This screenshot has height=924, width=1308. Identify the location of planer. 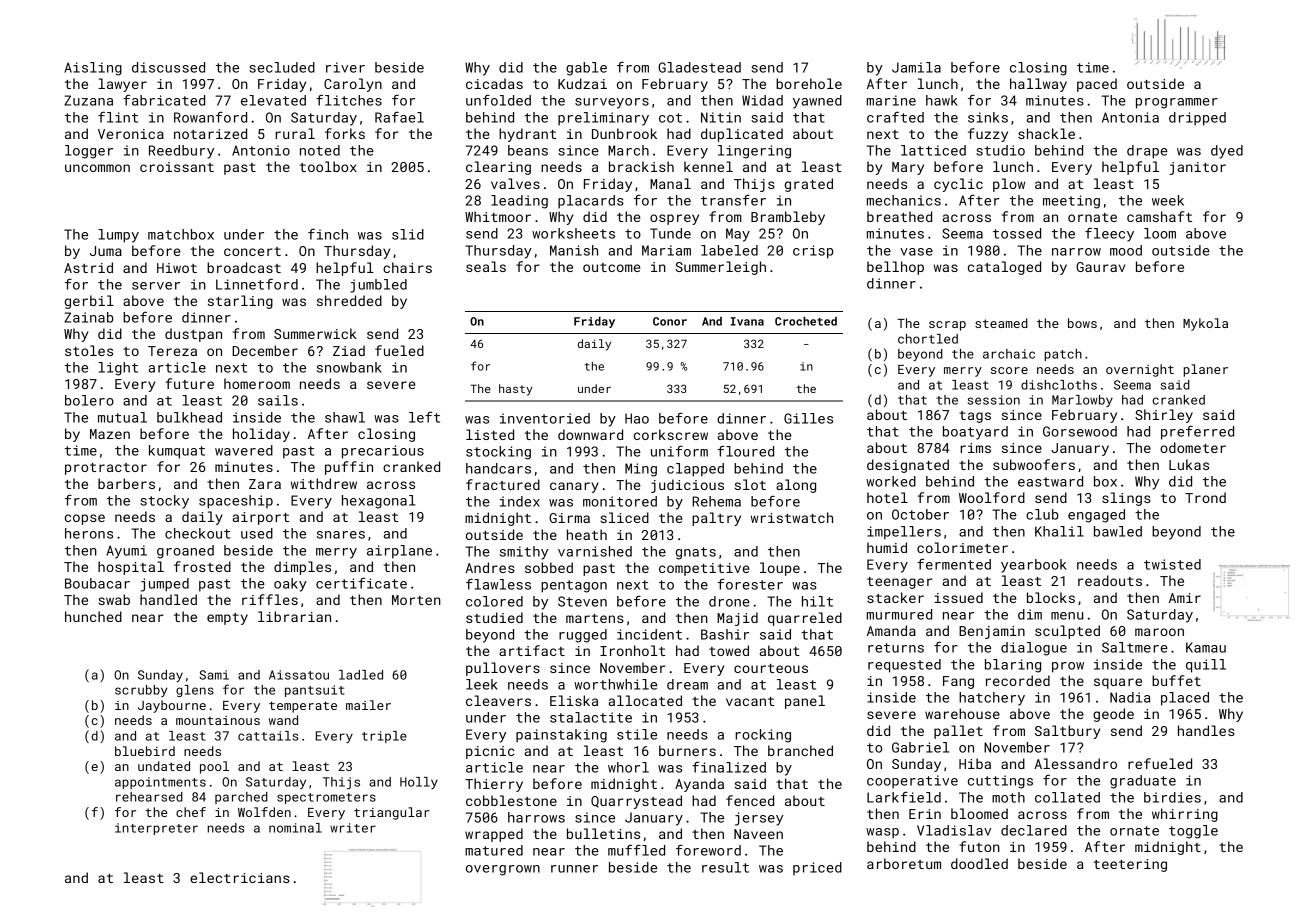
(1205, 370).
